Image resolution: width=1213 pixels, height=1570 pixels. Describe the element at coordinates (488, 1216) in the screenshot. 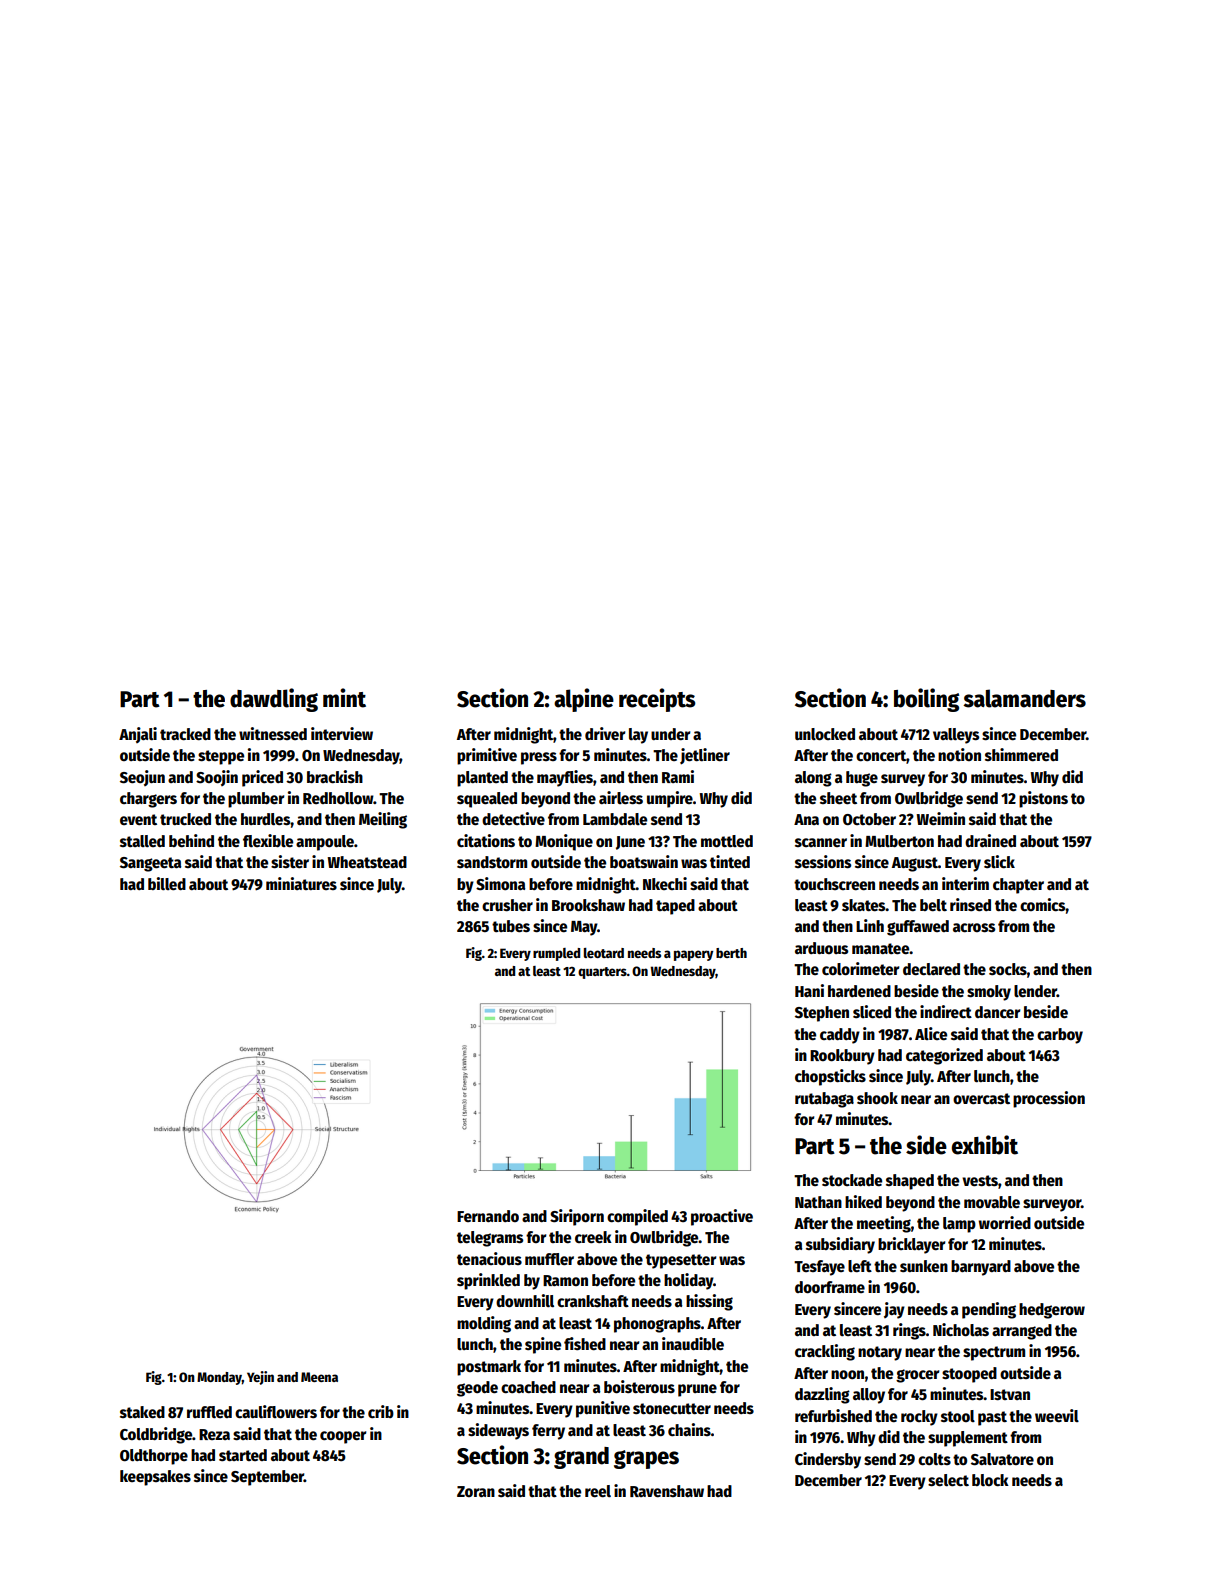

I see `Fernando` at that location.
